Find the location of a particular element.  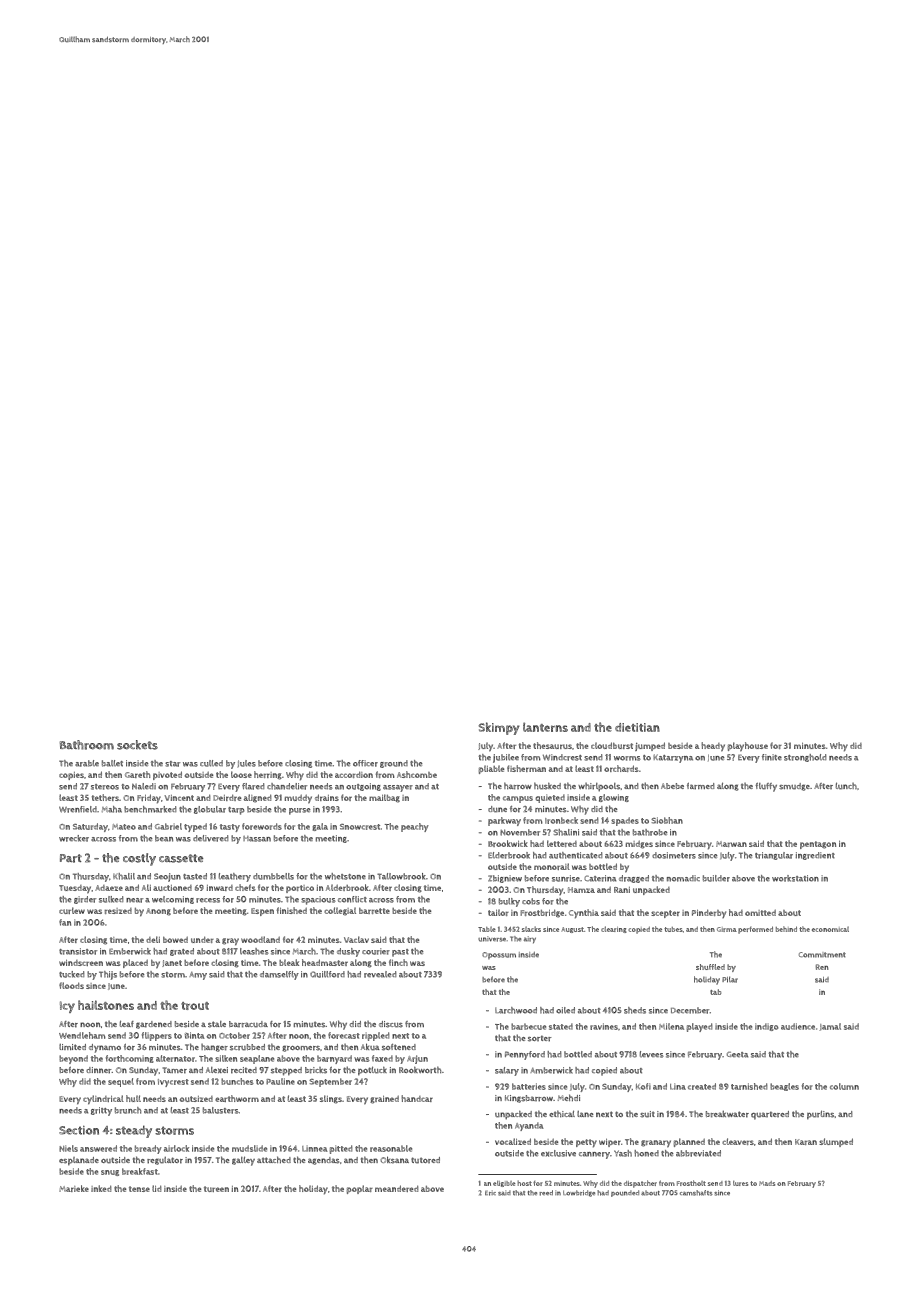

Bathroom is located at coordinates (87, 745).
